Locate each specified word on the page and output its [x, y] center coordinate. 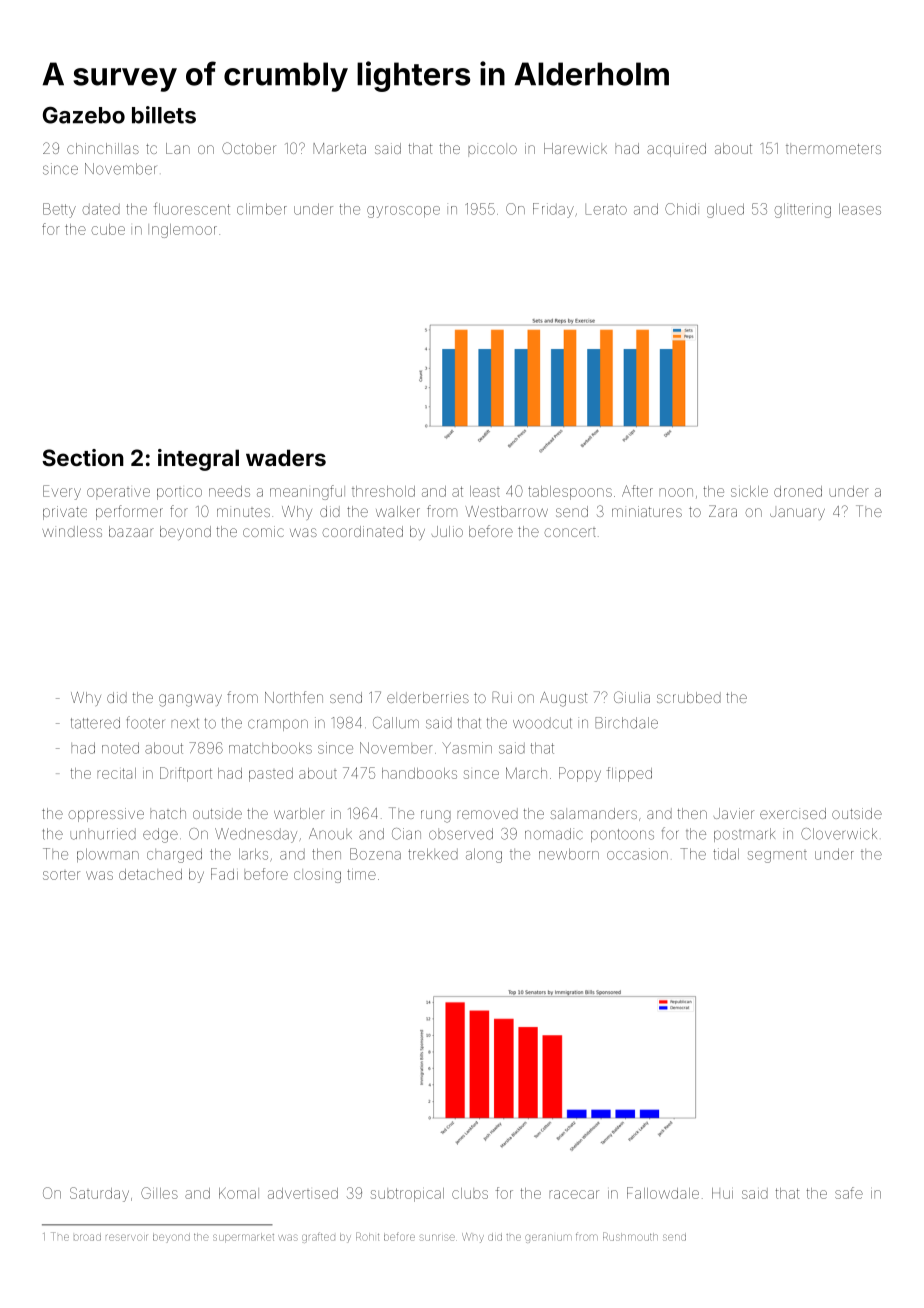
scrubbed [689, 697]
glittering [802, 210]
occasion [637, 854]
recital [116, 773]
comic [263, 531]
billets [164, 115]
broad [87, 1237]
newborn [569, 854]
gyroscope [403, 212]
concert [570, 532]
